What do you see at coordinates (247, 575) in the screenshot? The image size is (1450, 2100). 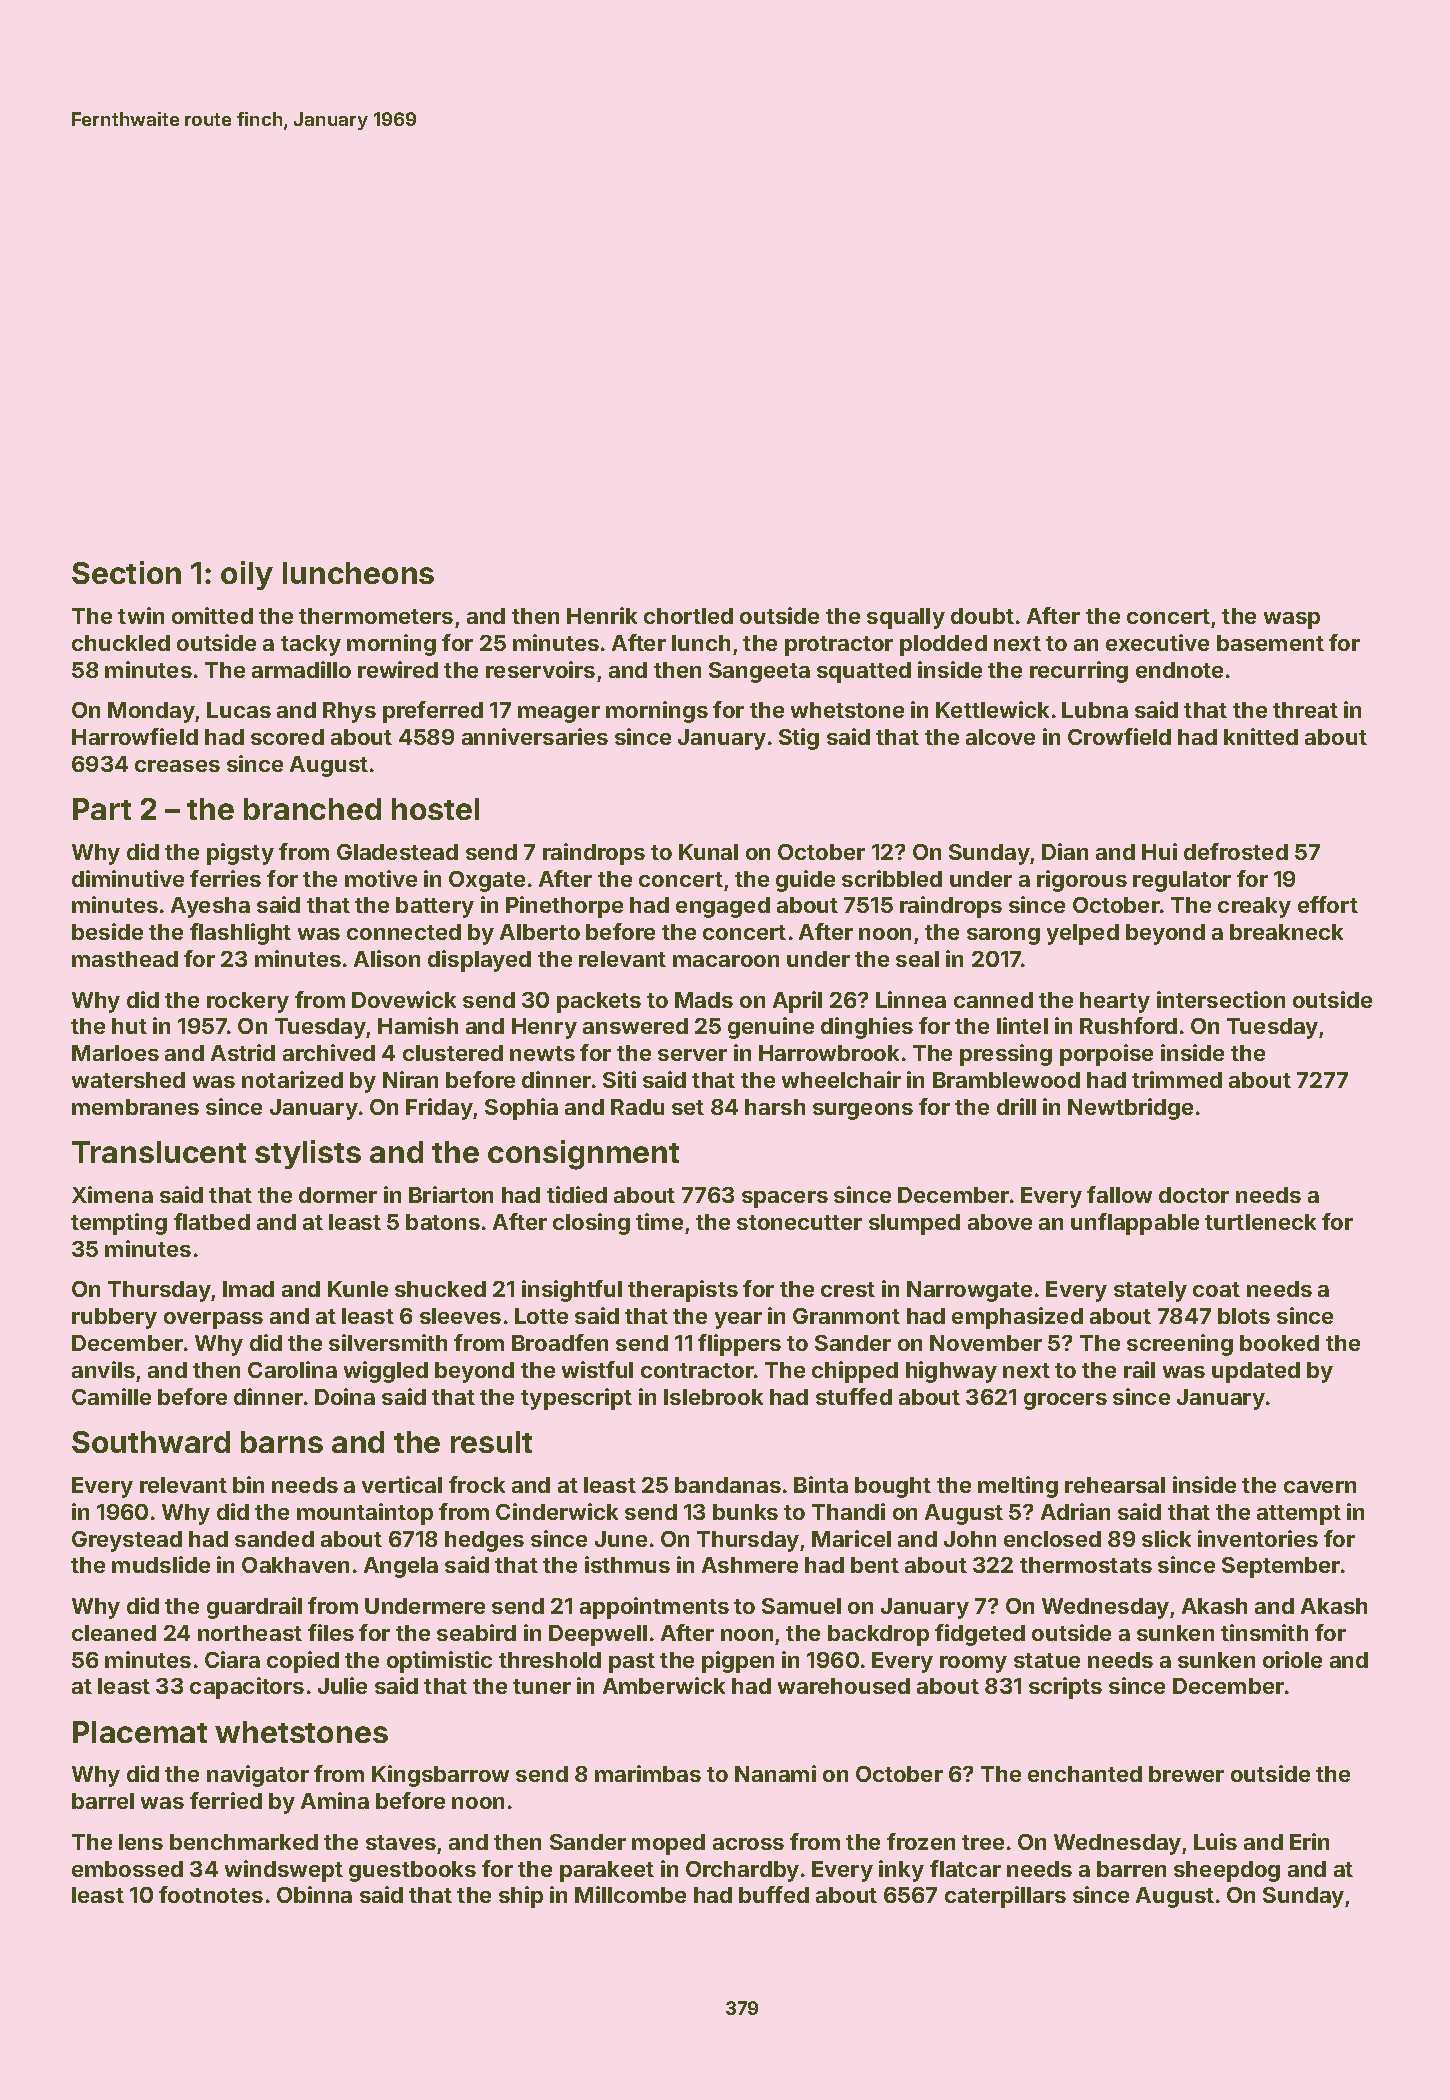 I see `oily` at bounding box center [247, 575].
